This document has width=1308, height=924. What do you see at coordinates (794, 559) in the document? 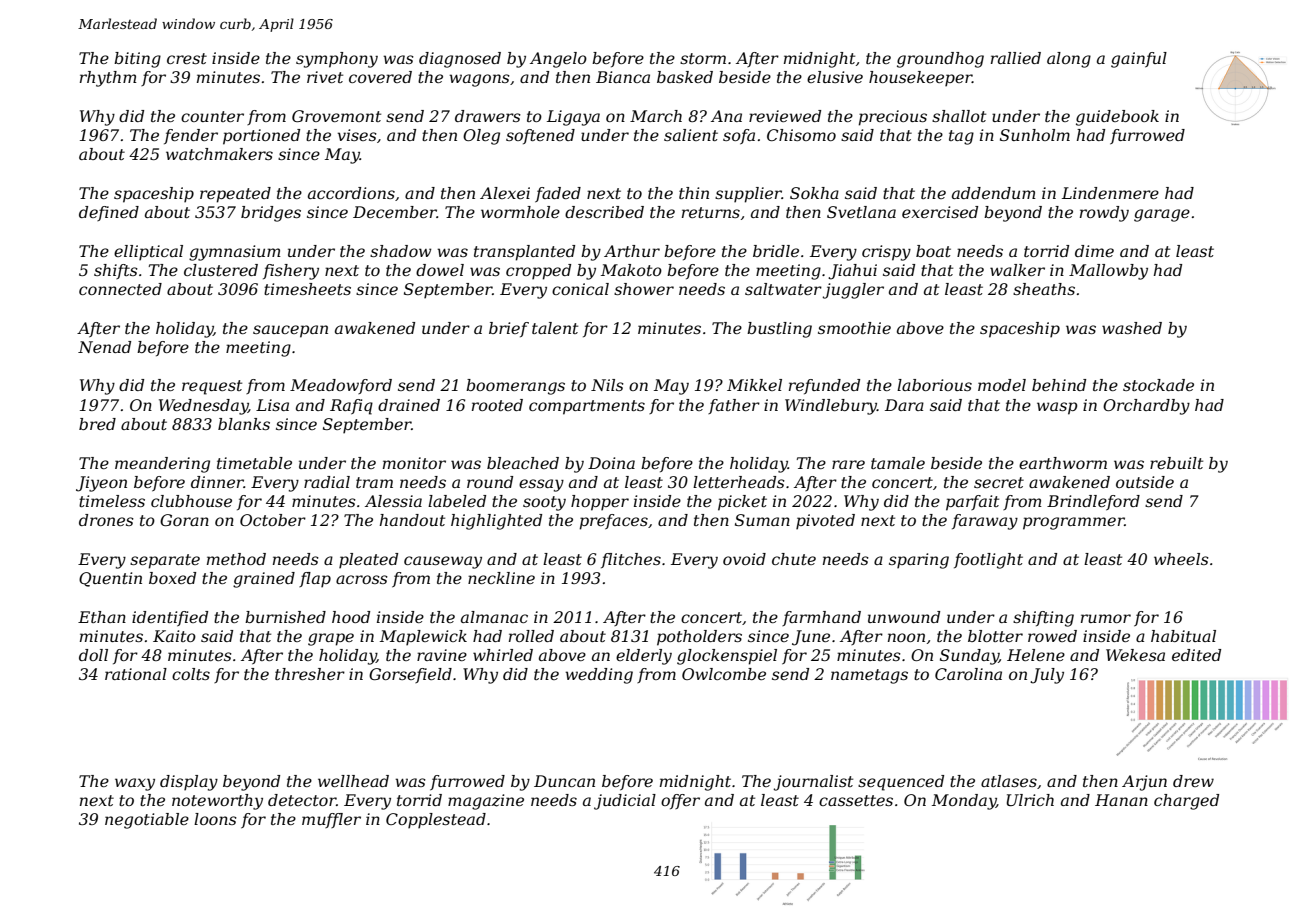
I see `chute` at bounding box center [794, 559].
